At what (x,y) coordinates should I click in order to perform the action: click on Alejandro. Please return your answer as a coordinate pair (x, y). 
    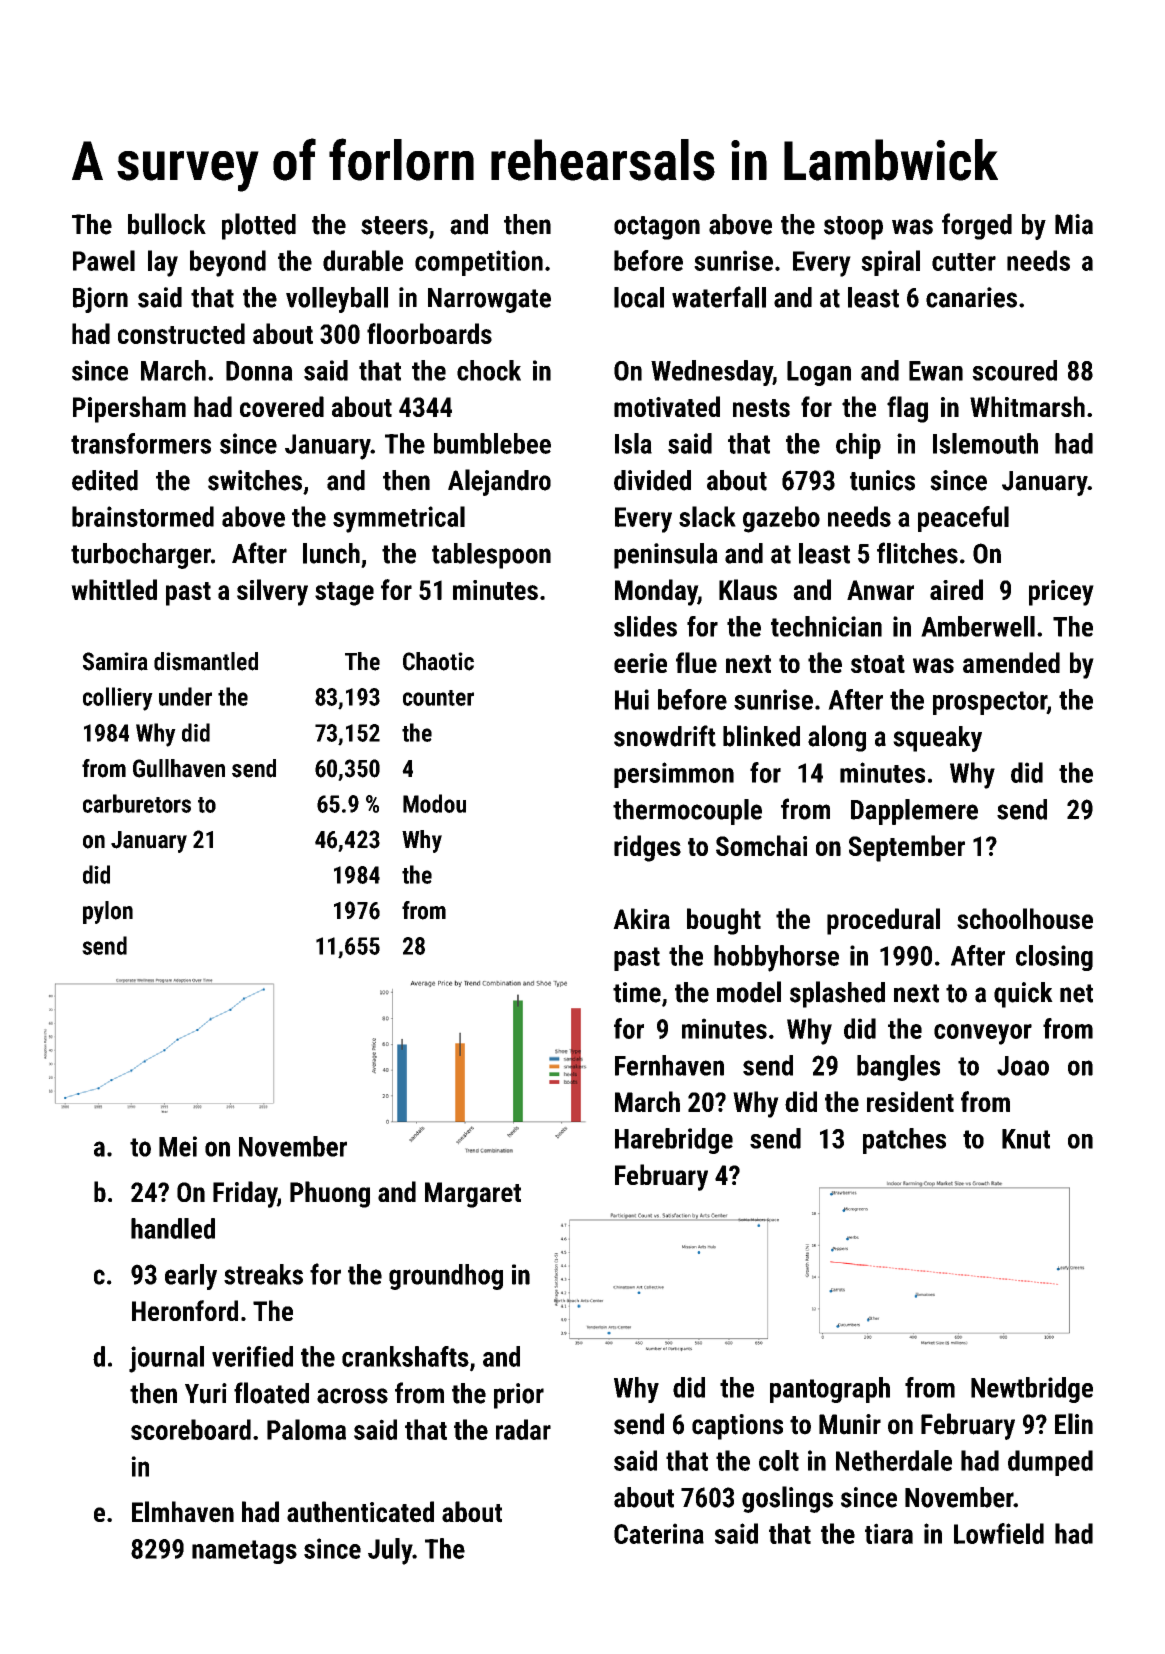
    Looking at the image, I should click on (499, 482).
